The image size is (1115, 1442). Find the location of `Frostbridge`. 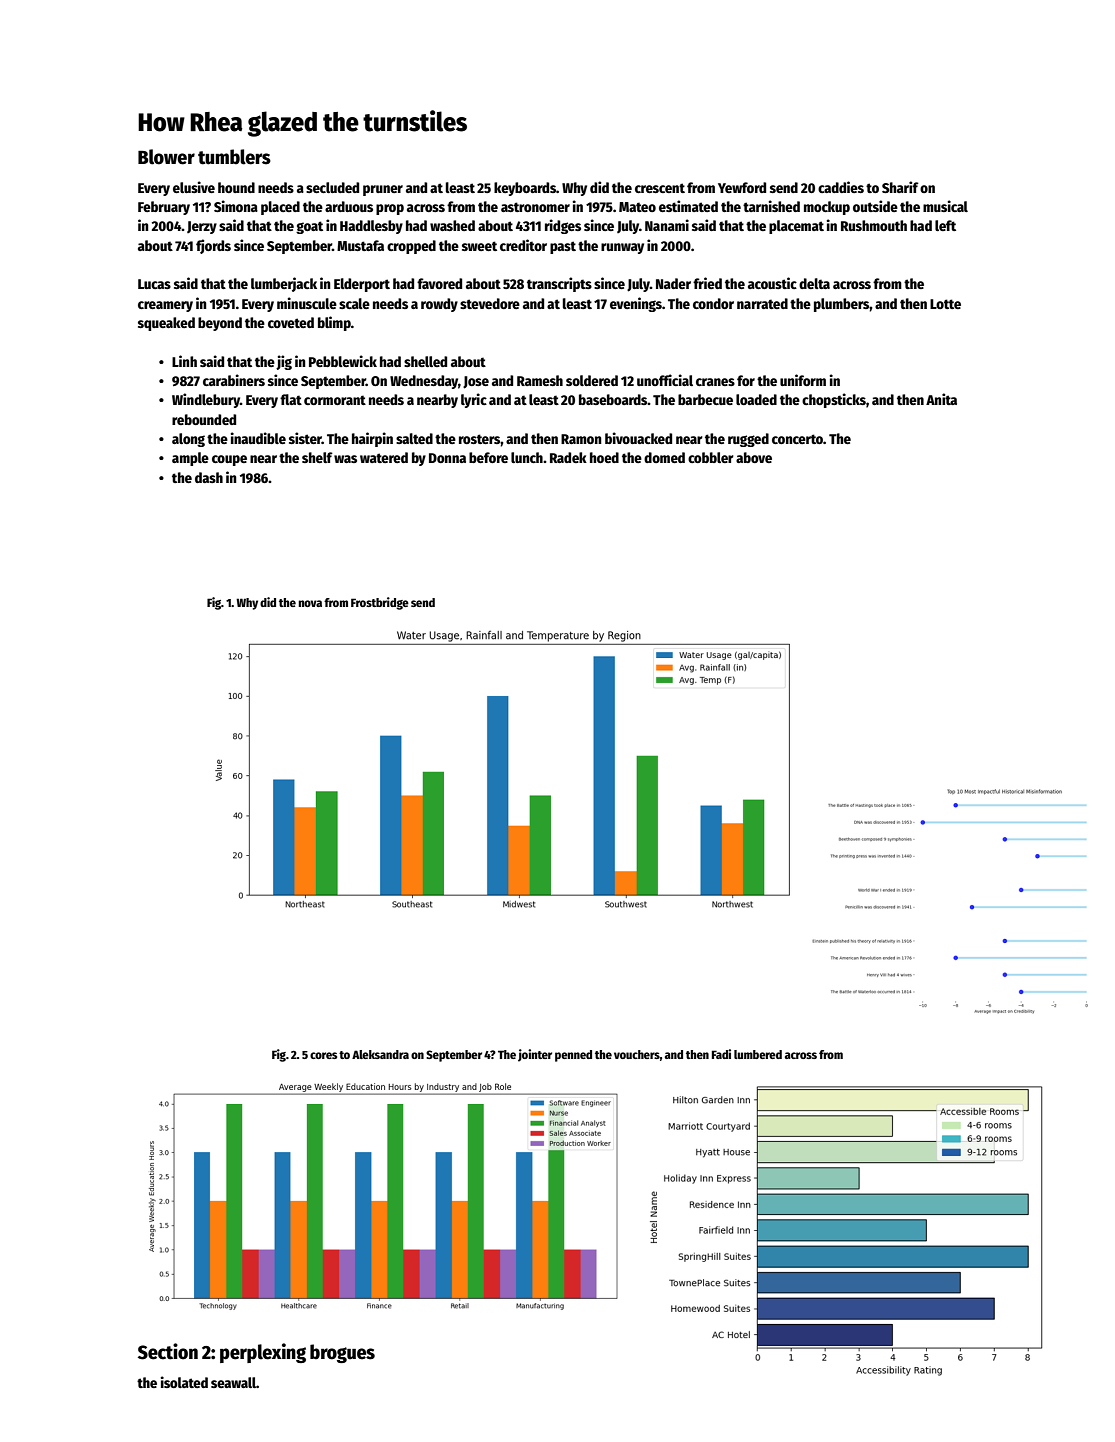

Frostbridge is located at coordinates (380, 603).
